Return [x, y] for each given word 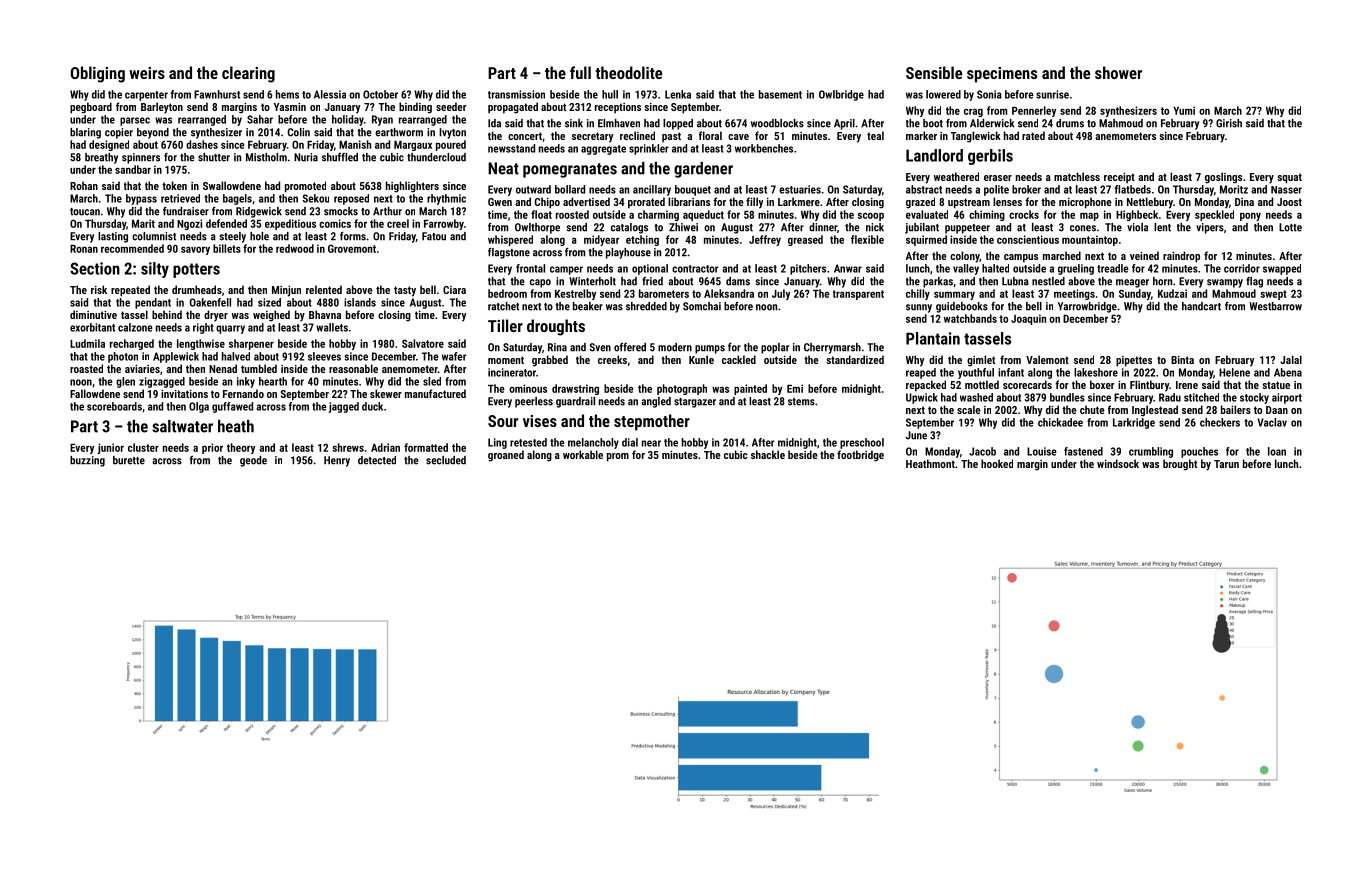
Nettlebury [1150, 203]
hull [610, 94]
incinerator [512, 372]
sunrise [1052, 94]
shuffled [340, 157]
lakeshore [1096, 372]
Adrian [385, 447]
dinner [823, 227]
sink [574, 123]
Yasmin [290, 107]
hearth [273, 381]
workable [583, 454]
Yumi [1184, 110]
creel [398, 223]
